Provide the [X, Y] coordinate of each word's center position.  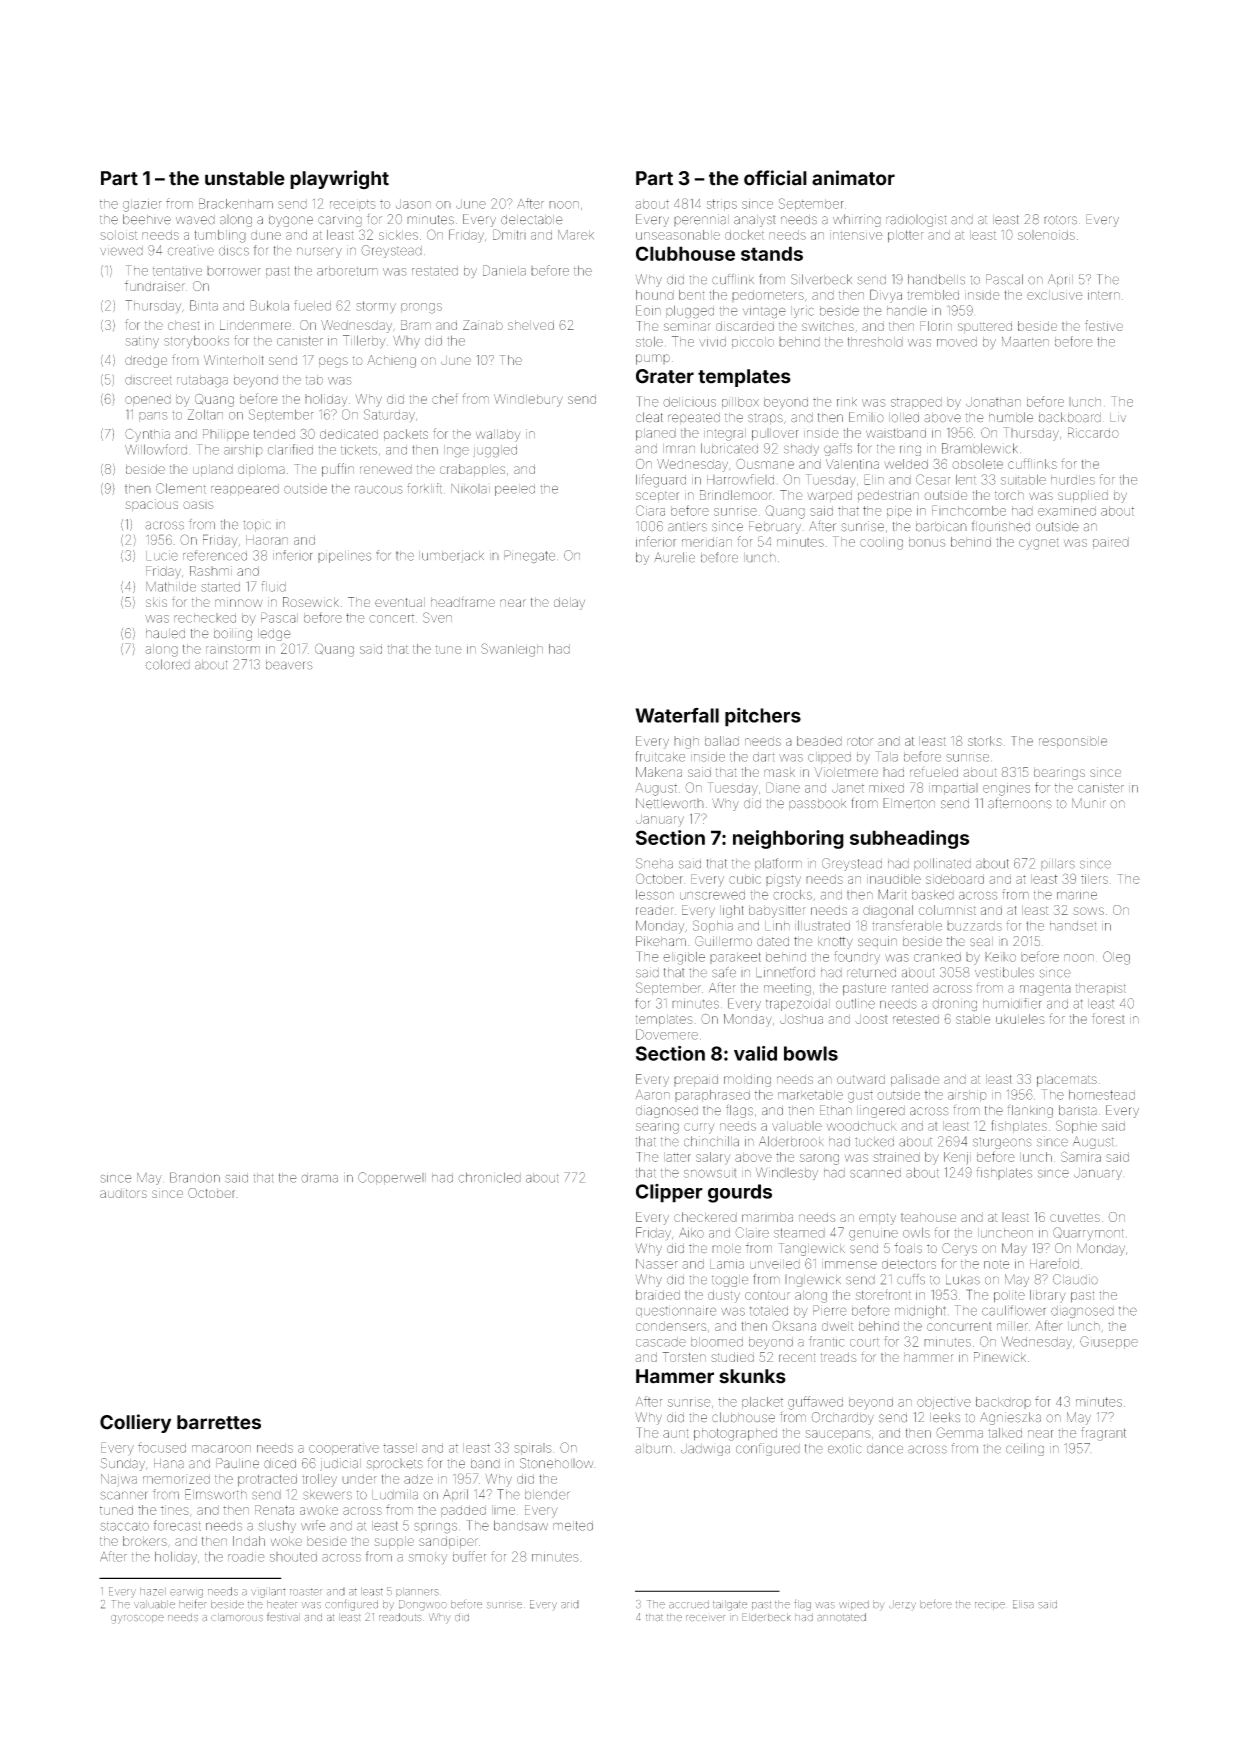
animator [853, 178]
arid [570, 1604]
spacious [151, 505]
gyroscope [137, 1619]
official [775, 178]
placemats [1067, 1080]
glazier [142, 205]
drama [319, 1178]
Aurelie [674, 557]
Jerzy [902, 1604]
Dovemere [667, 1034]
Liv [1118, 417]
